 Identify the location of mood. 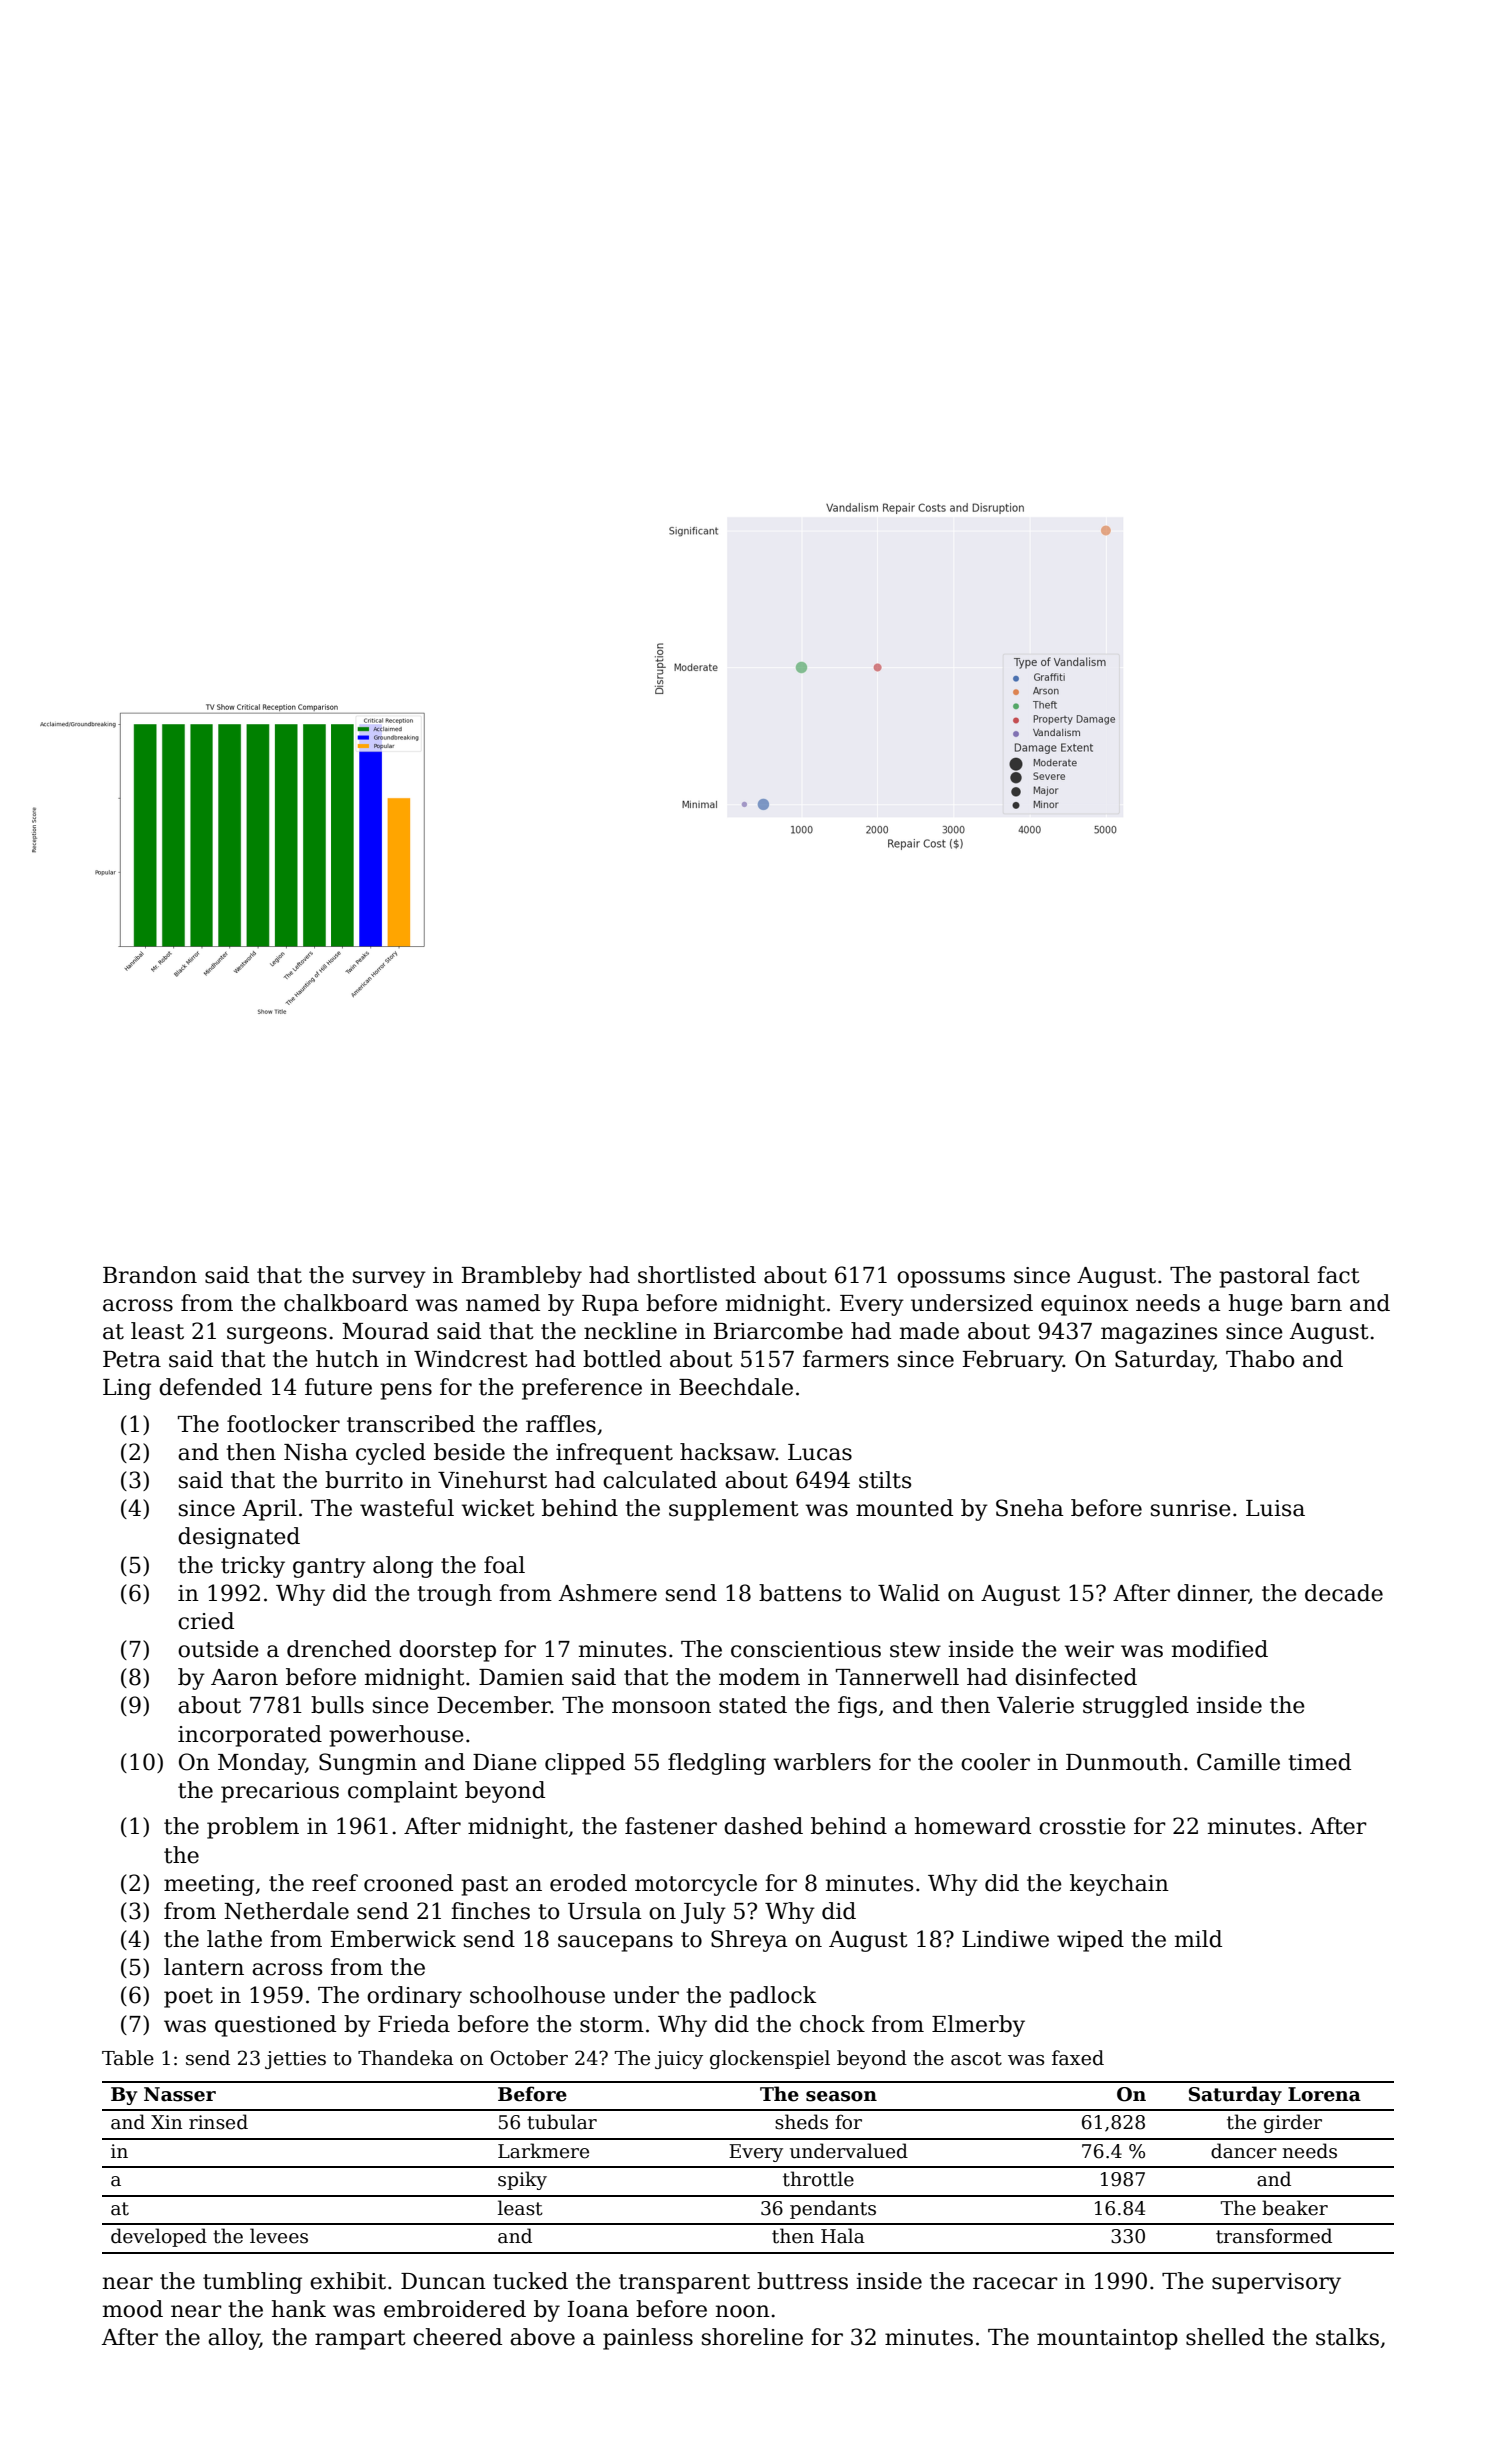
(133, 2309).
